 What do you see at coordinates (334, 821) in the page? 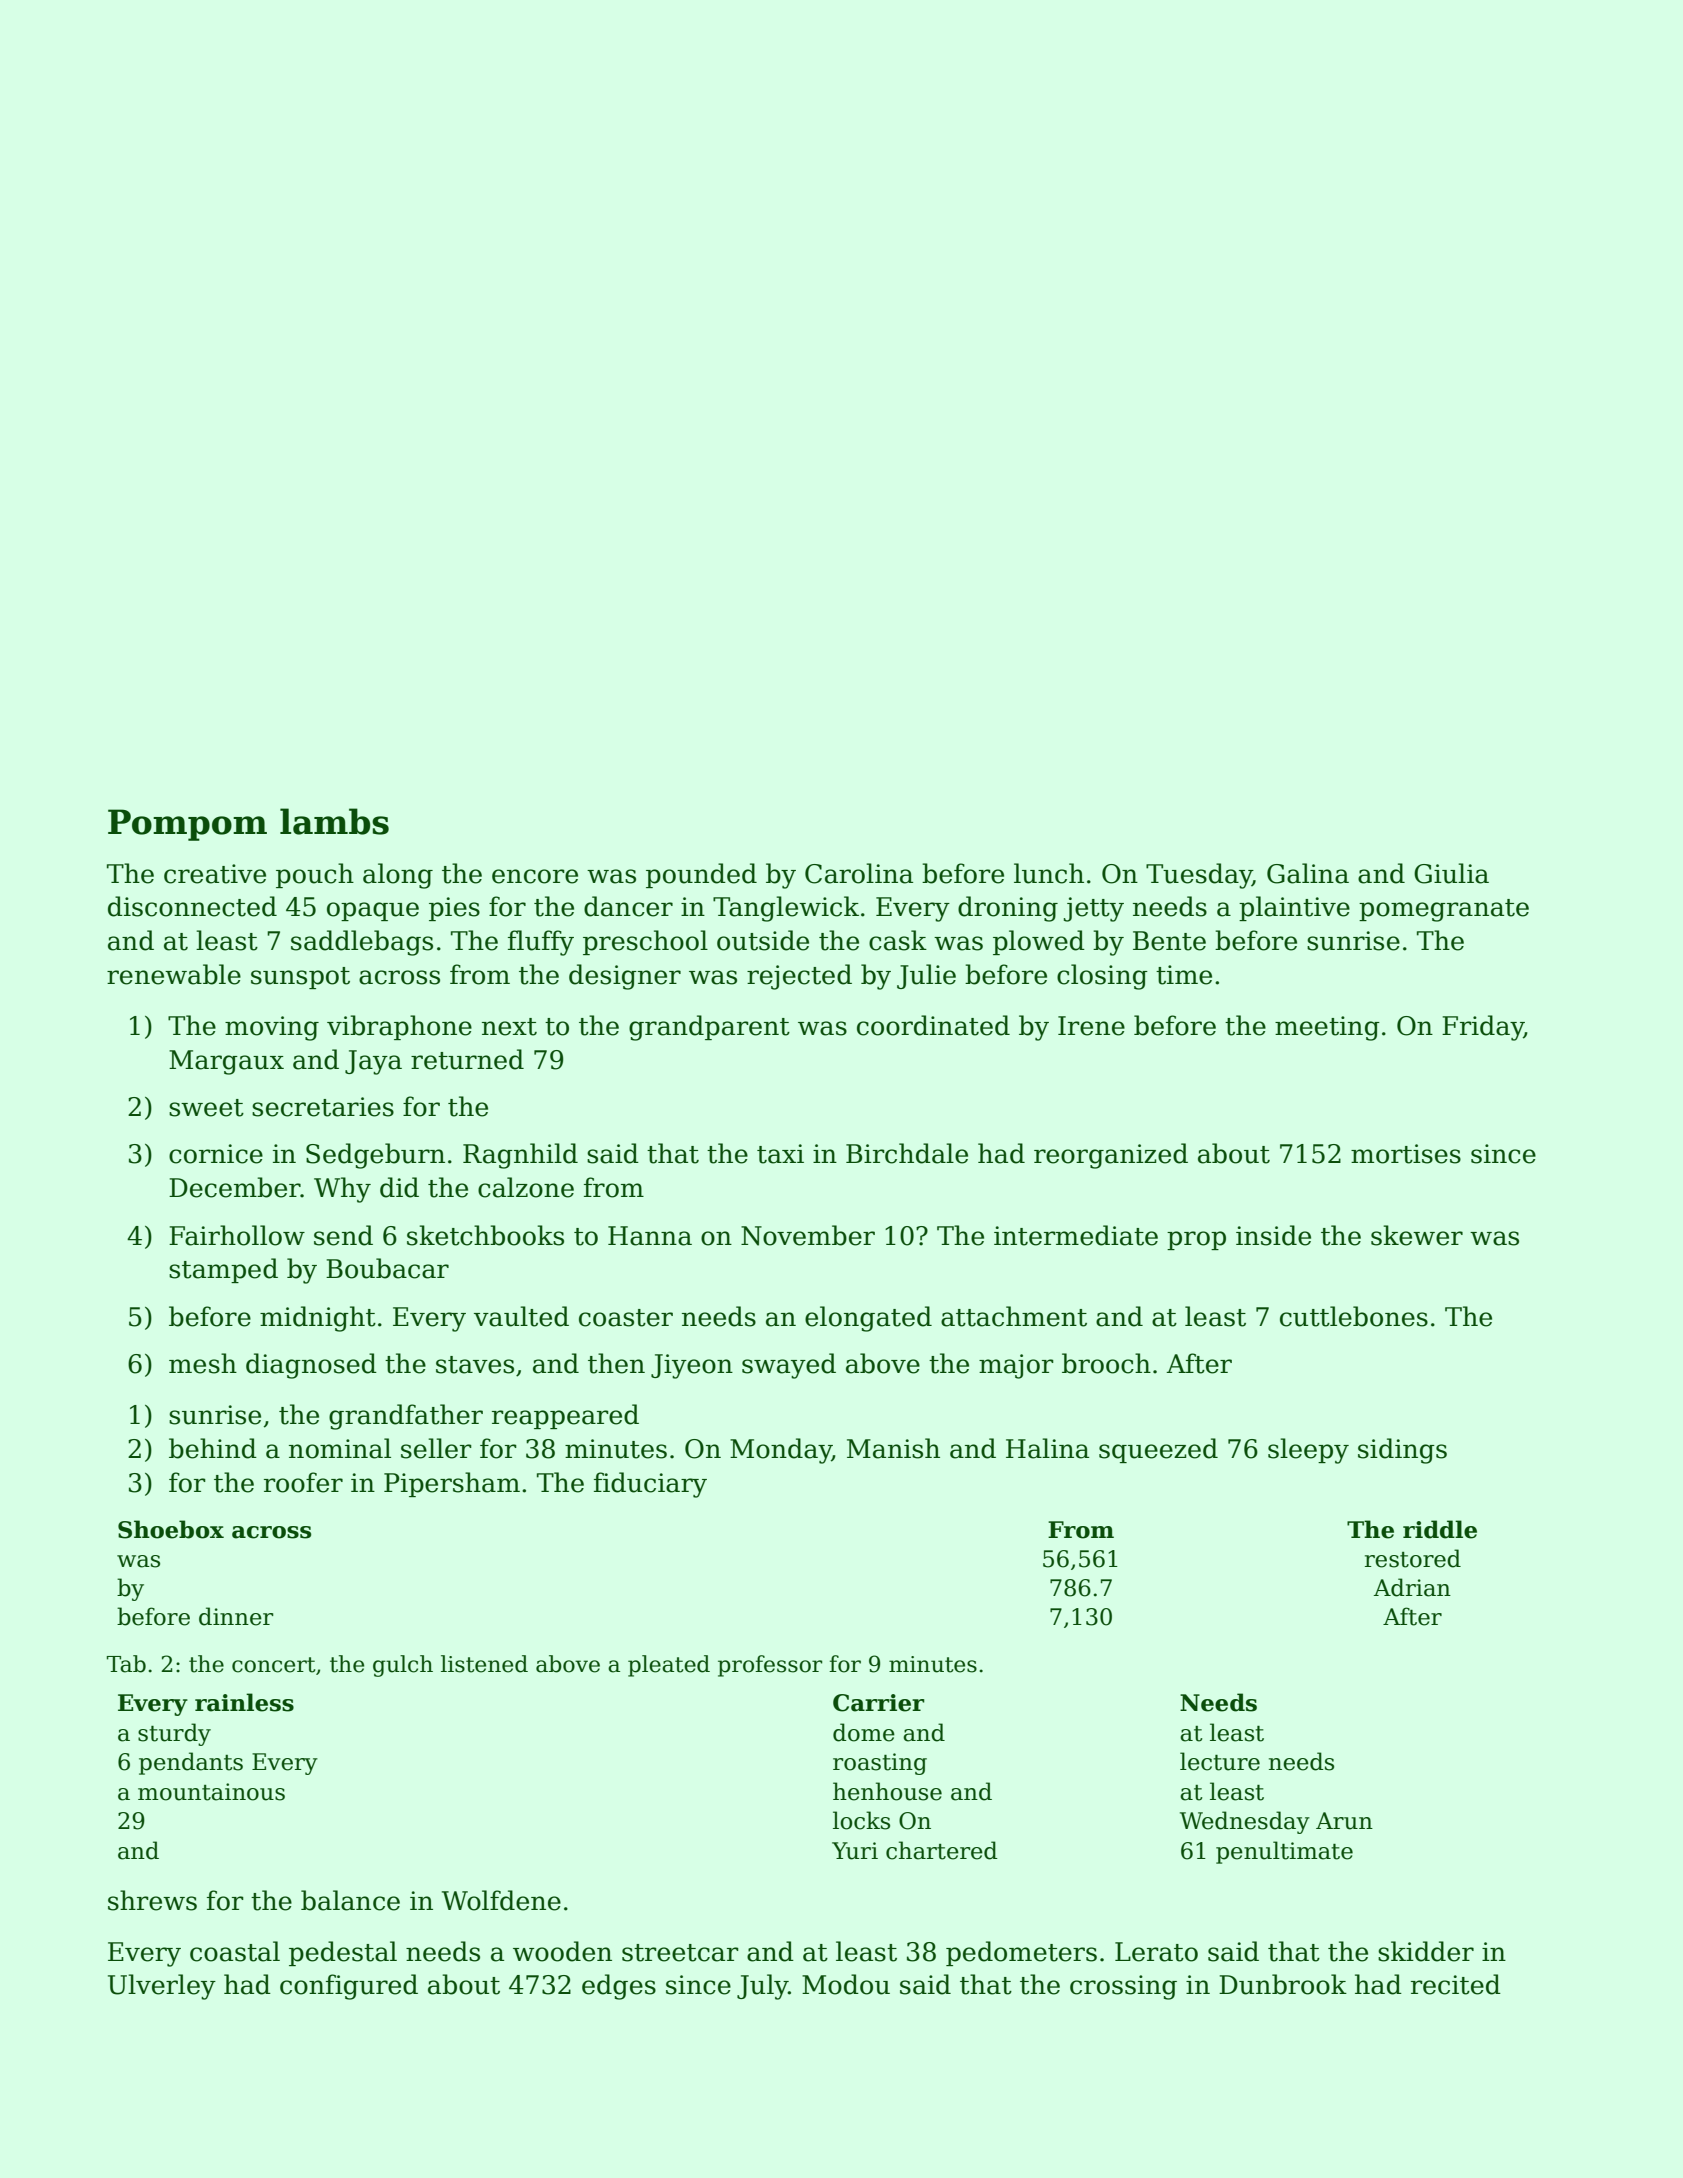
I see `lambs` at bounding box center [334, 821].
